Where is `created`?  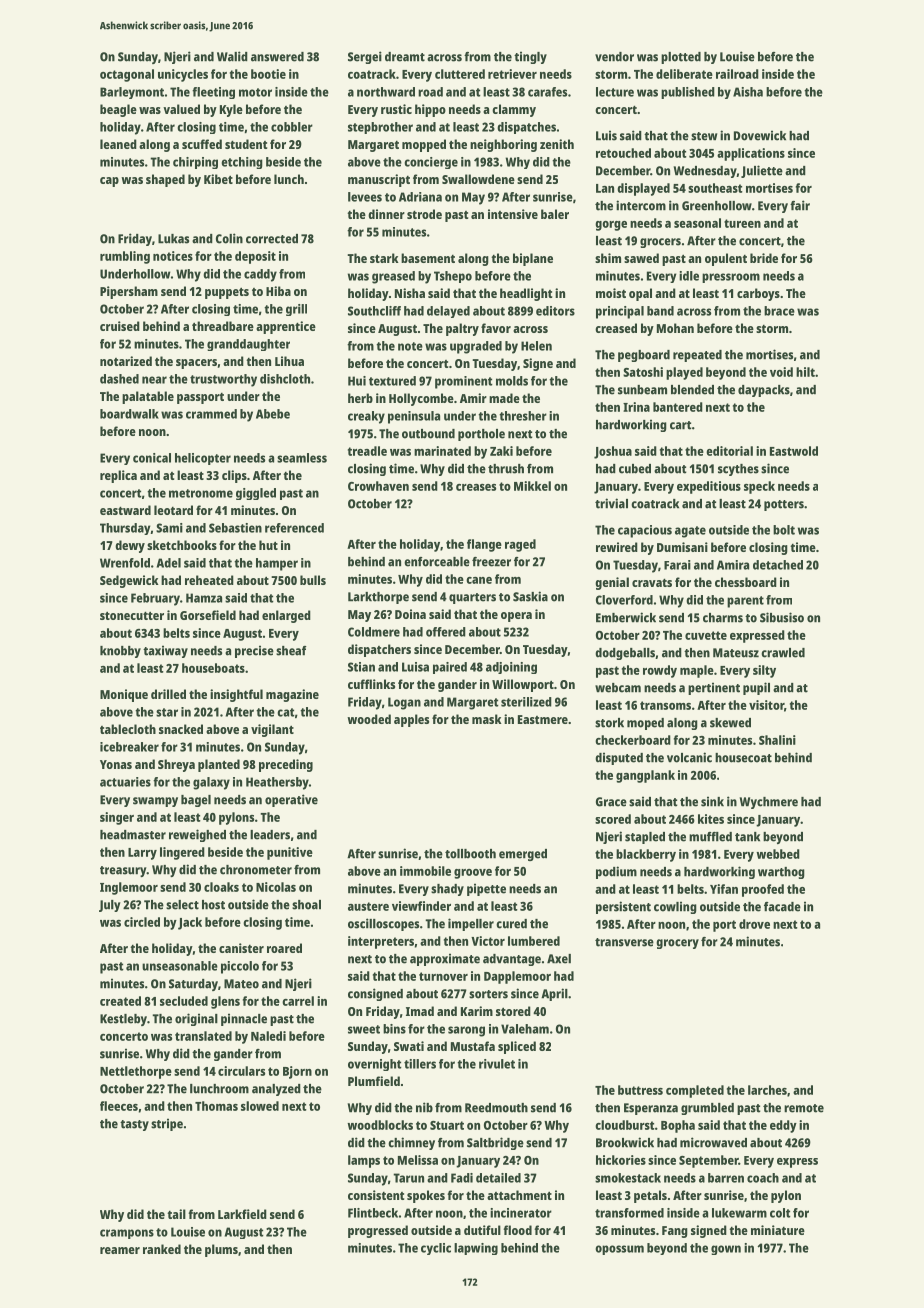
created is located at coordinates (120, 1001).
